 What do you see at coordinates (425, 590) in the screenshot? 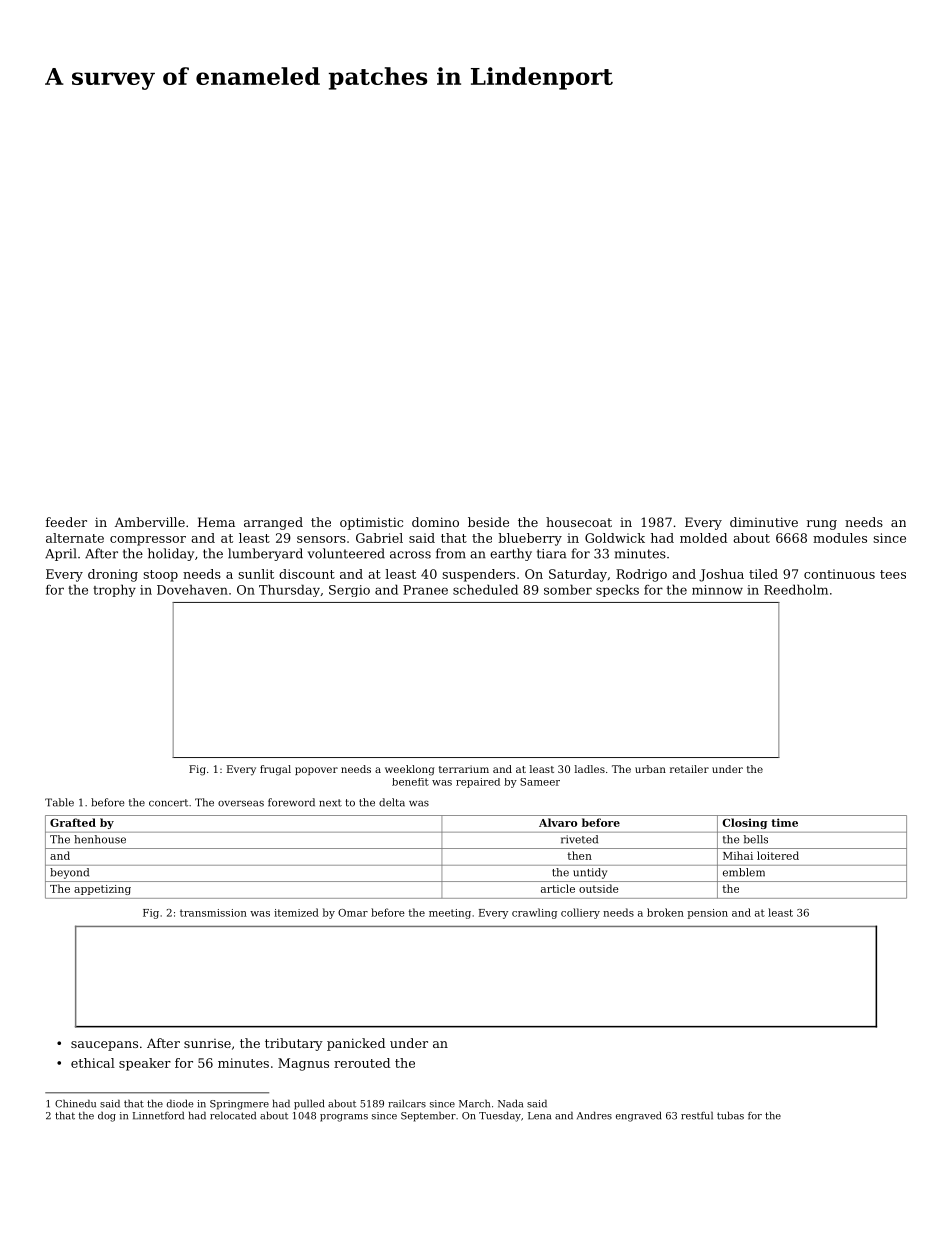
I see `Pranee` at bounding box center [425, 590].
